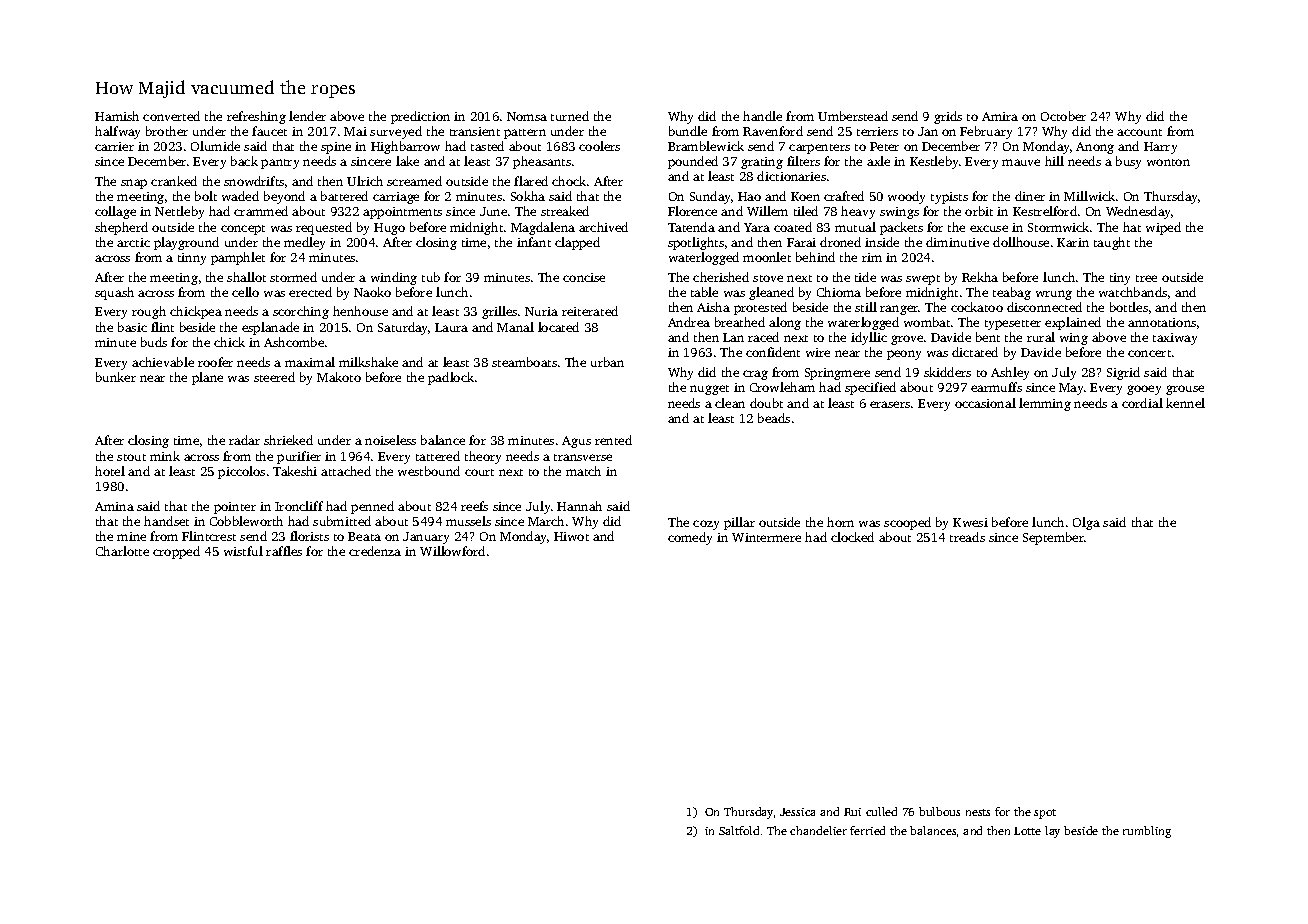  What do you see at coordinates (957, 242) in the page?
I see `diminutive` at bounding box center [957, 242].
